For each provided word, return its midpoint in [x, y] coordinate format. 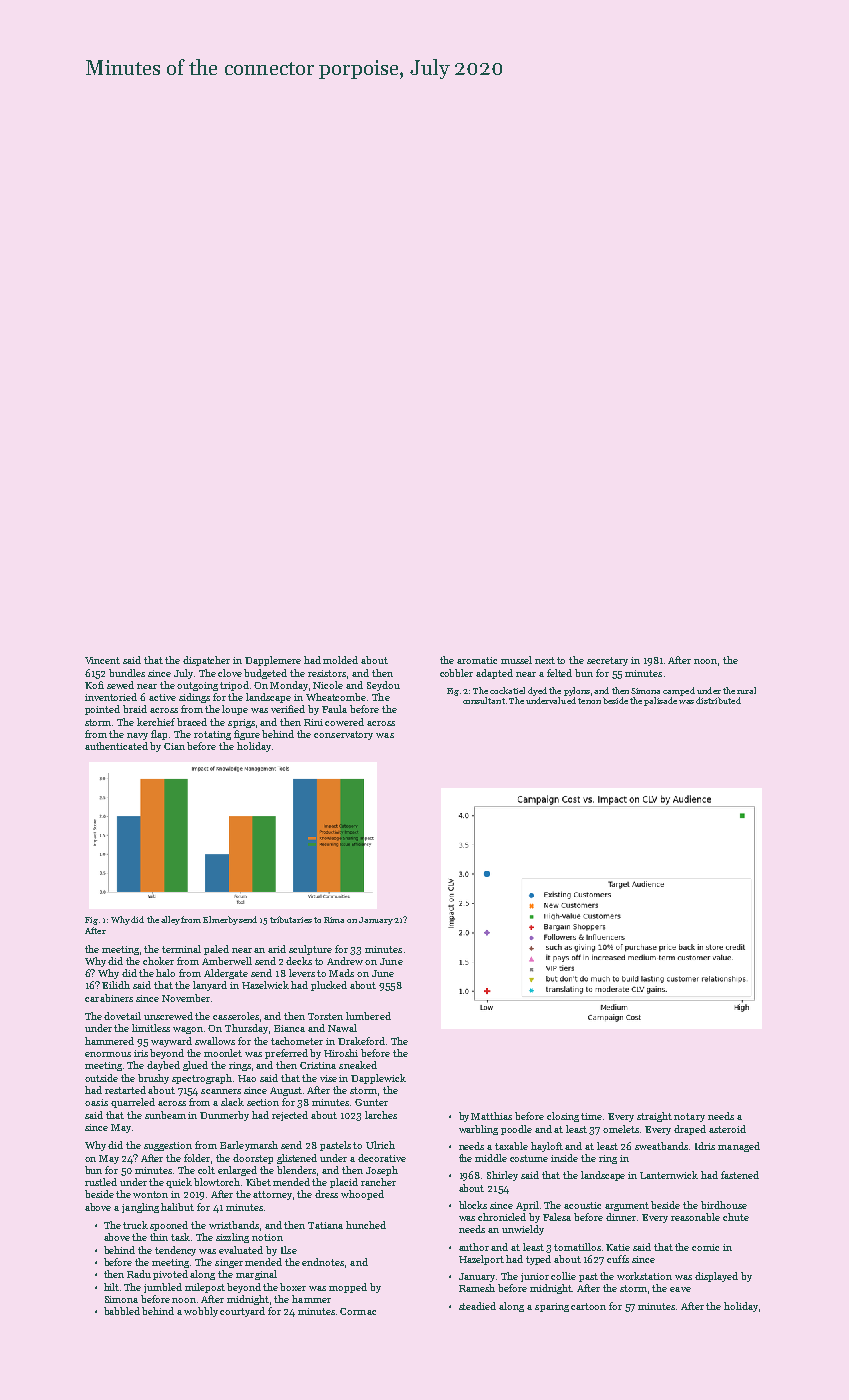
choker [158, 961]
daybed [163, 1066]
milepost [205, 1288]
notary [689, 1117]
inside [564, 1158]
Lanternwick [669, 1175]
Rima [334, 920]
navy [137, 736]
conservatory [343, 735]
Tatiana [325, 1225]
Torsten [325, 1016]
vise [328, 1078]
